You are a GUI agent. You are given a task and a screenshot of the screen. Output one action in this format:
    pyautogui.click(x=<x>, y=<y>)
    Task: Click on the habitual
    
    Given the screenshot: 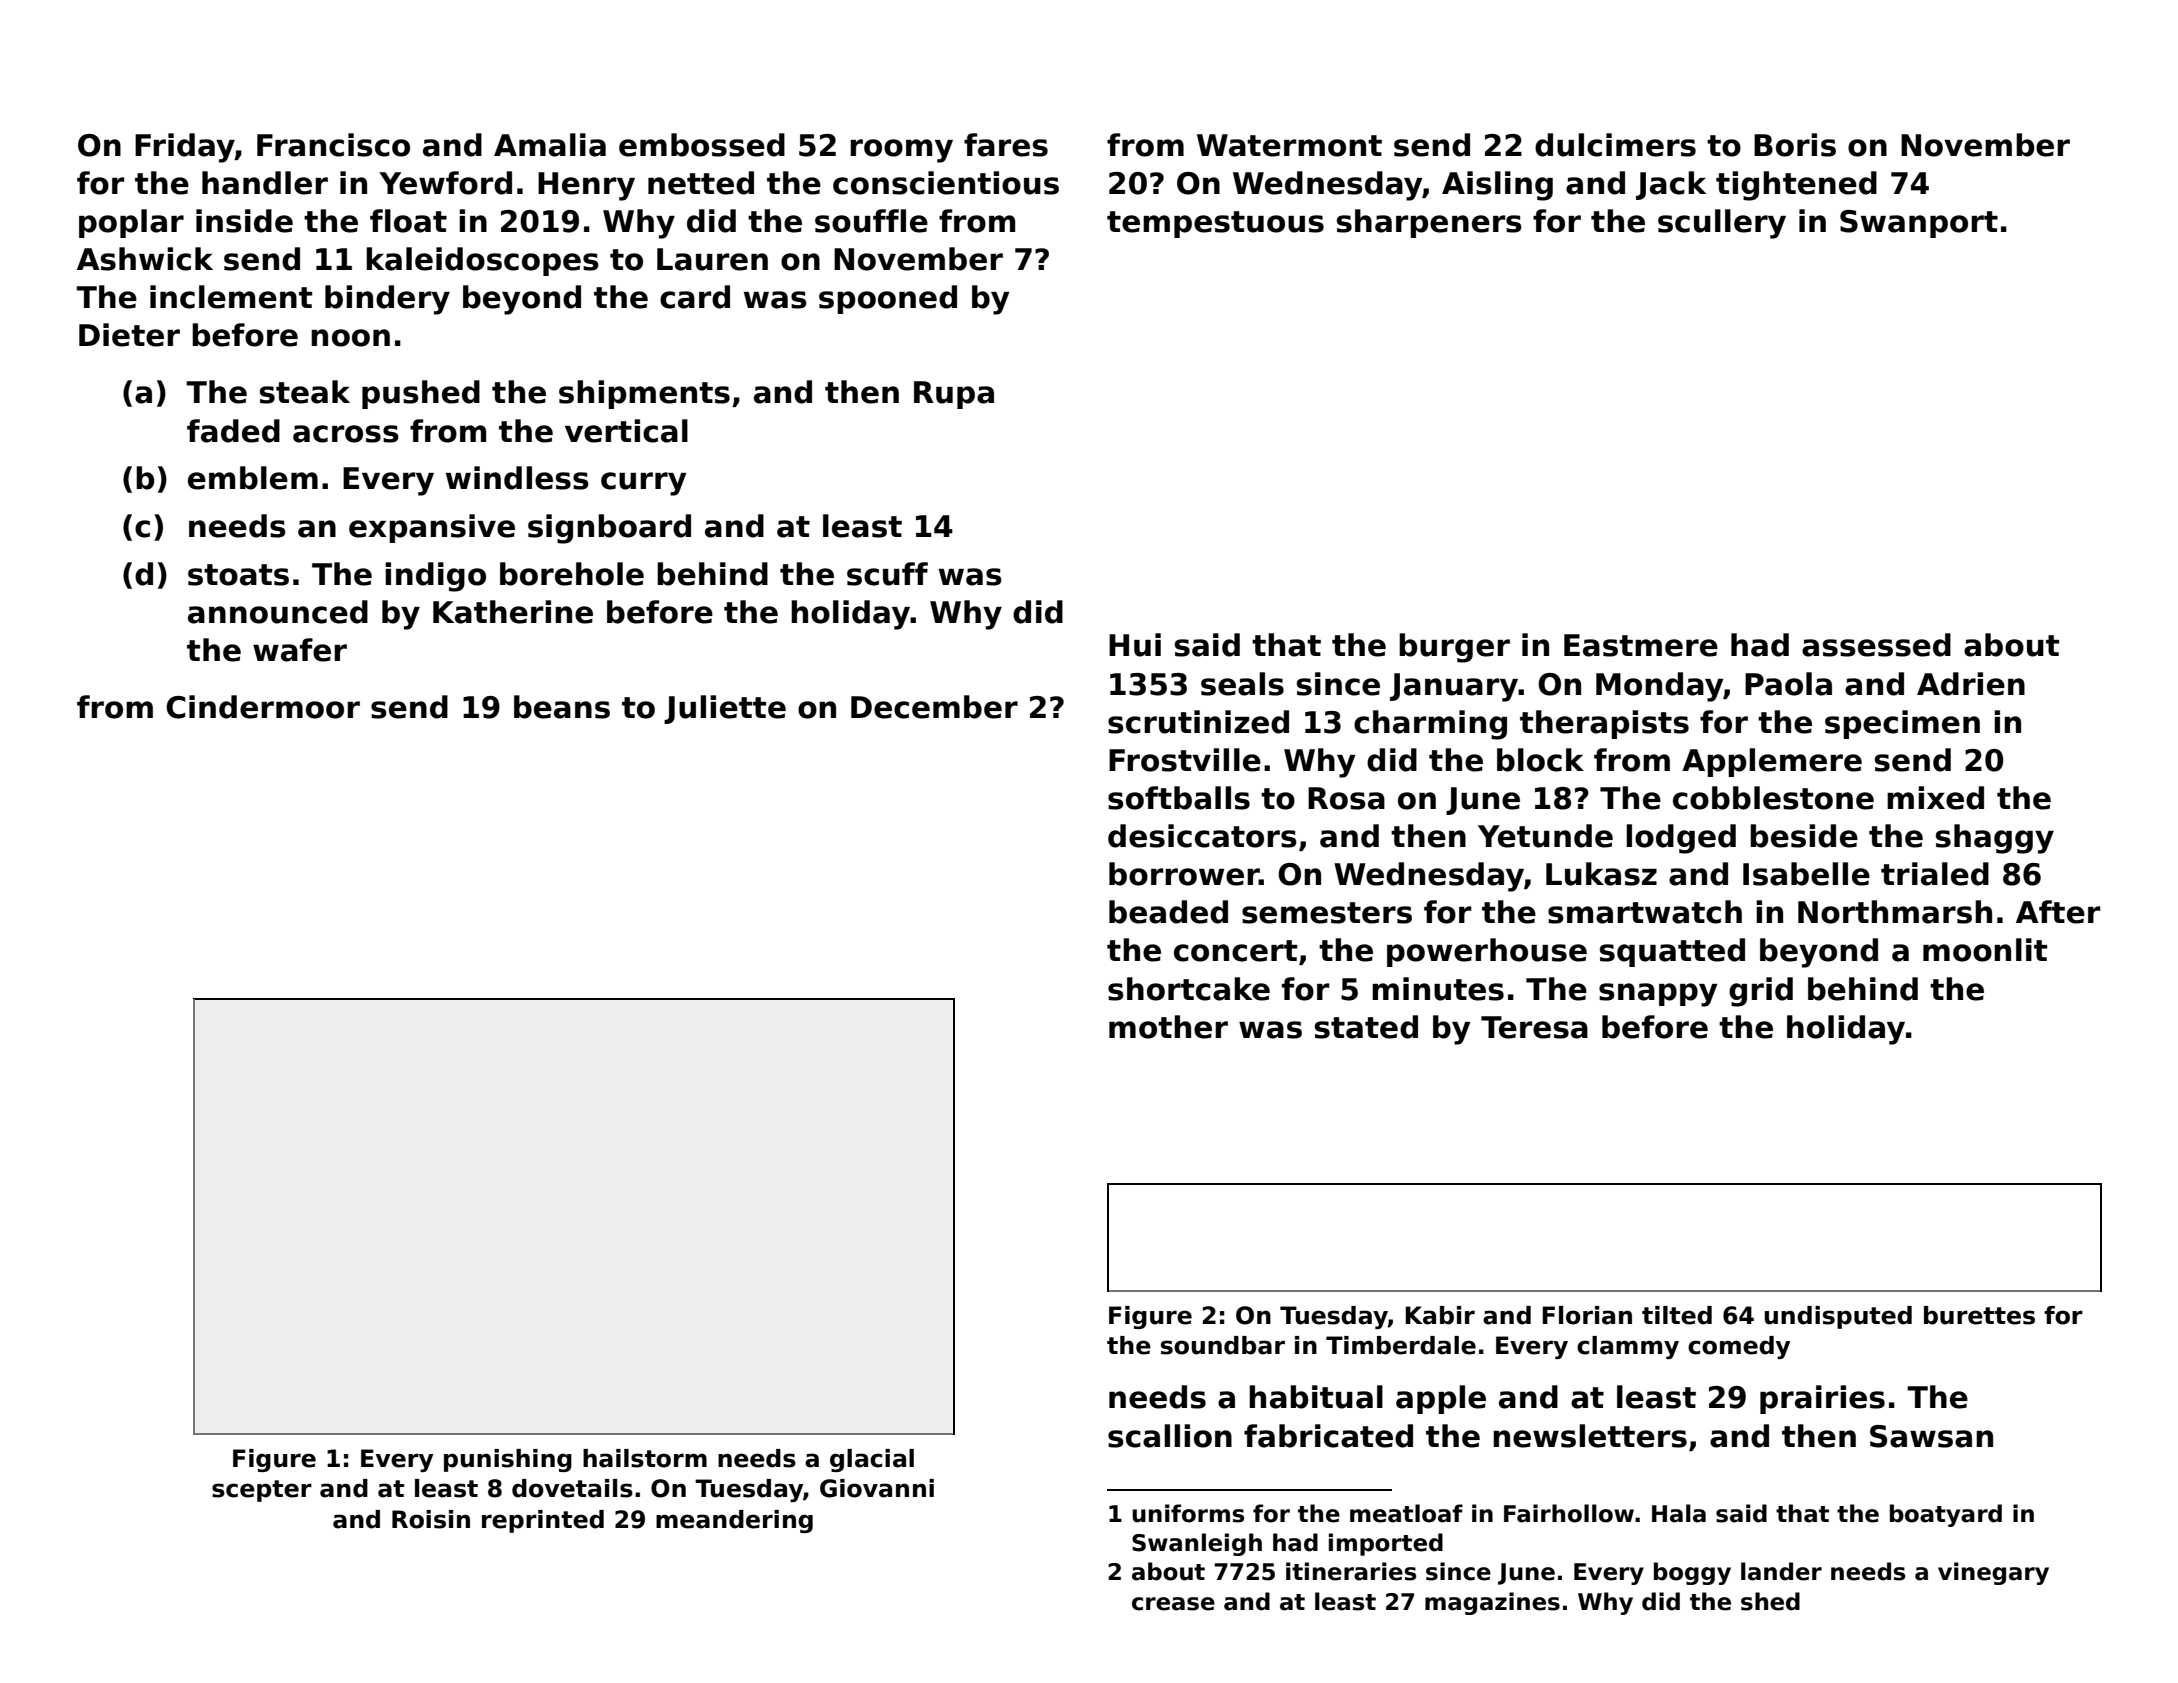 What is the action you would take?
    pyautogui.click(x=1316, y=1397)
